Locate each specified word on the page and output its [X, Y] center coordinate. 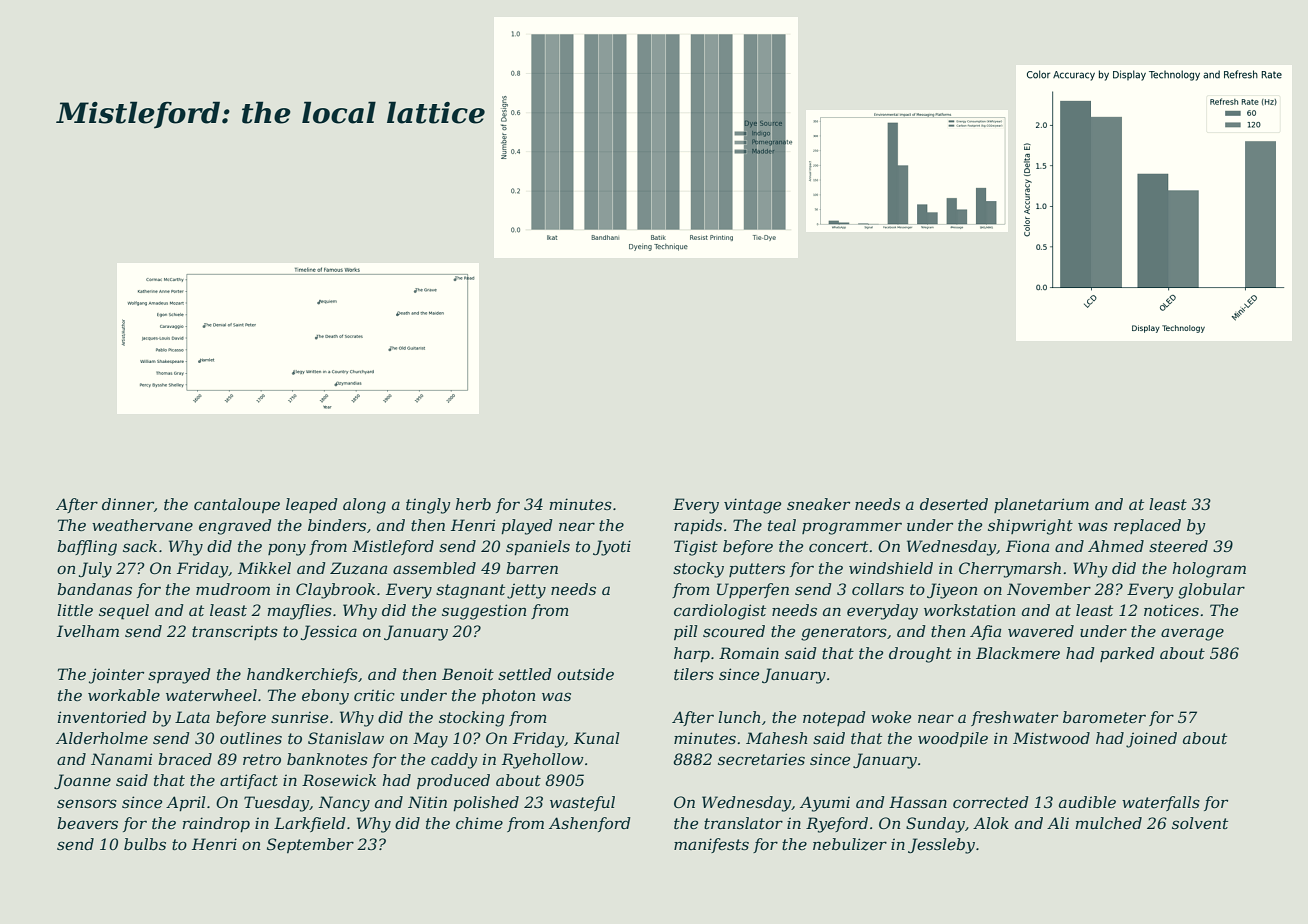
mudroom [233, 589]
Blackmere [1018, 653]
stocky [698, 570]
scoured [734, 631]
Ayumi [825, 804]
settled [525, 674]
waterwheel [211, 695]
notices [1171, 610]
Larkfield [310, 824]
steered [1178, 546]
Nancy [344, 804]
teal [782, 525]
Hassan [918, 802]
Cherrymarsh [1010, 570]
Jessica [329, 632]
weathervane [142, 525]
